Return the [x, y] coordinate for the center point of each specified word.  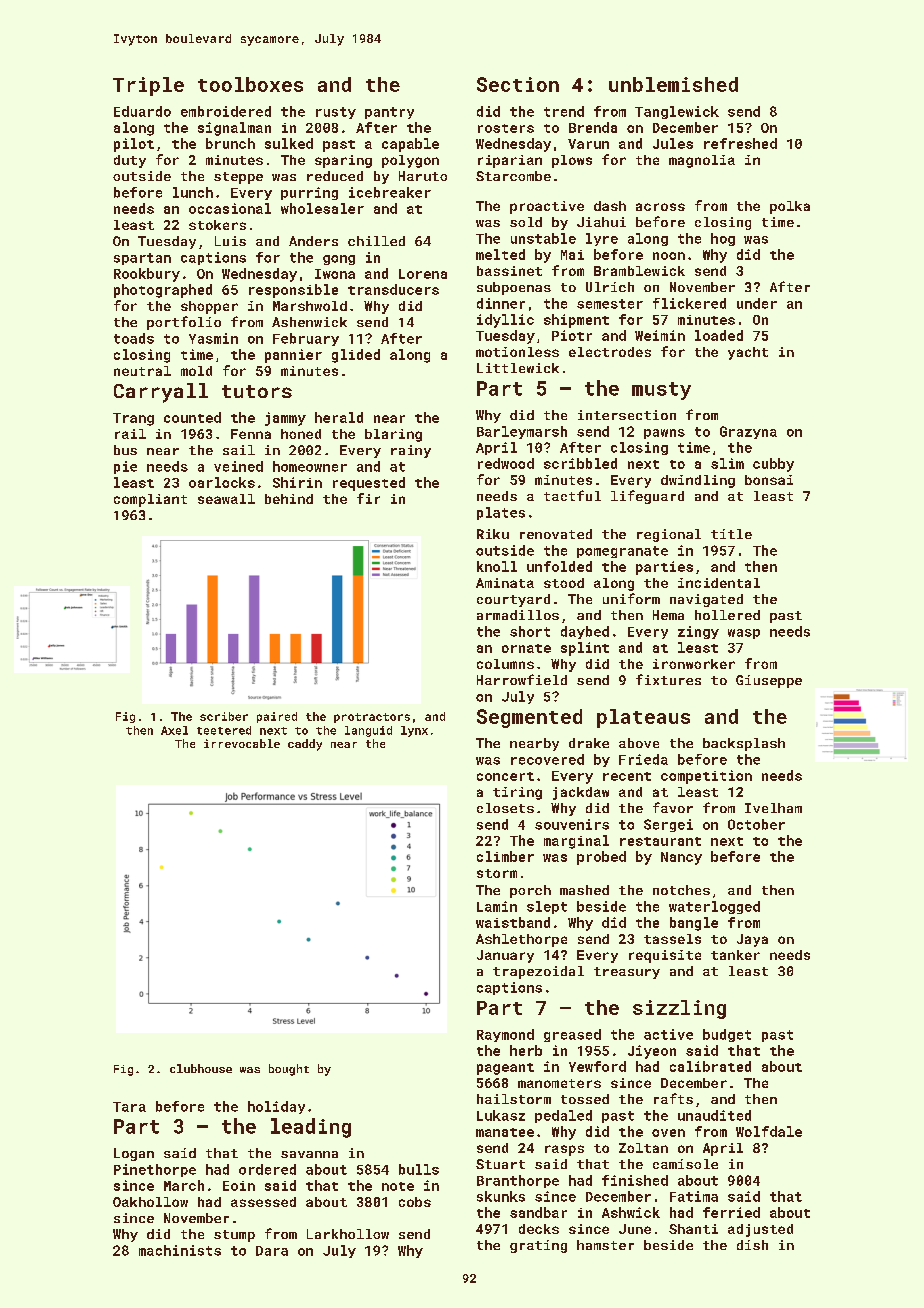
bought [289, 1070]
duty [130, 161]
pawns [664, 434]
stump [234, 1236]
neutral [142, 371]
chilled [376, 241]
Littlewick [518, 368]
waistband [513, 922]
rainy [411, 451]
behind [289, 499]
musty [661, 391]
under [757, 303]
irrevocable [242, 743]
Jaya [752, 940]
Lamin [497, 906]
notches [681, 890]
